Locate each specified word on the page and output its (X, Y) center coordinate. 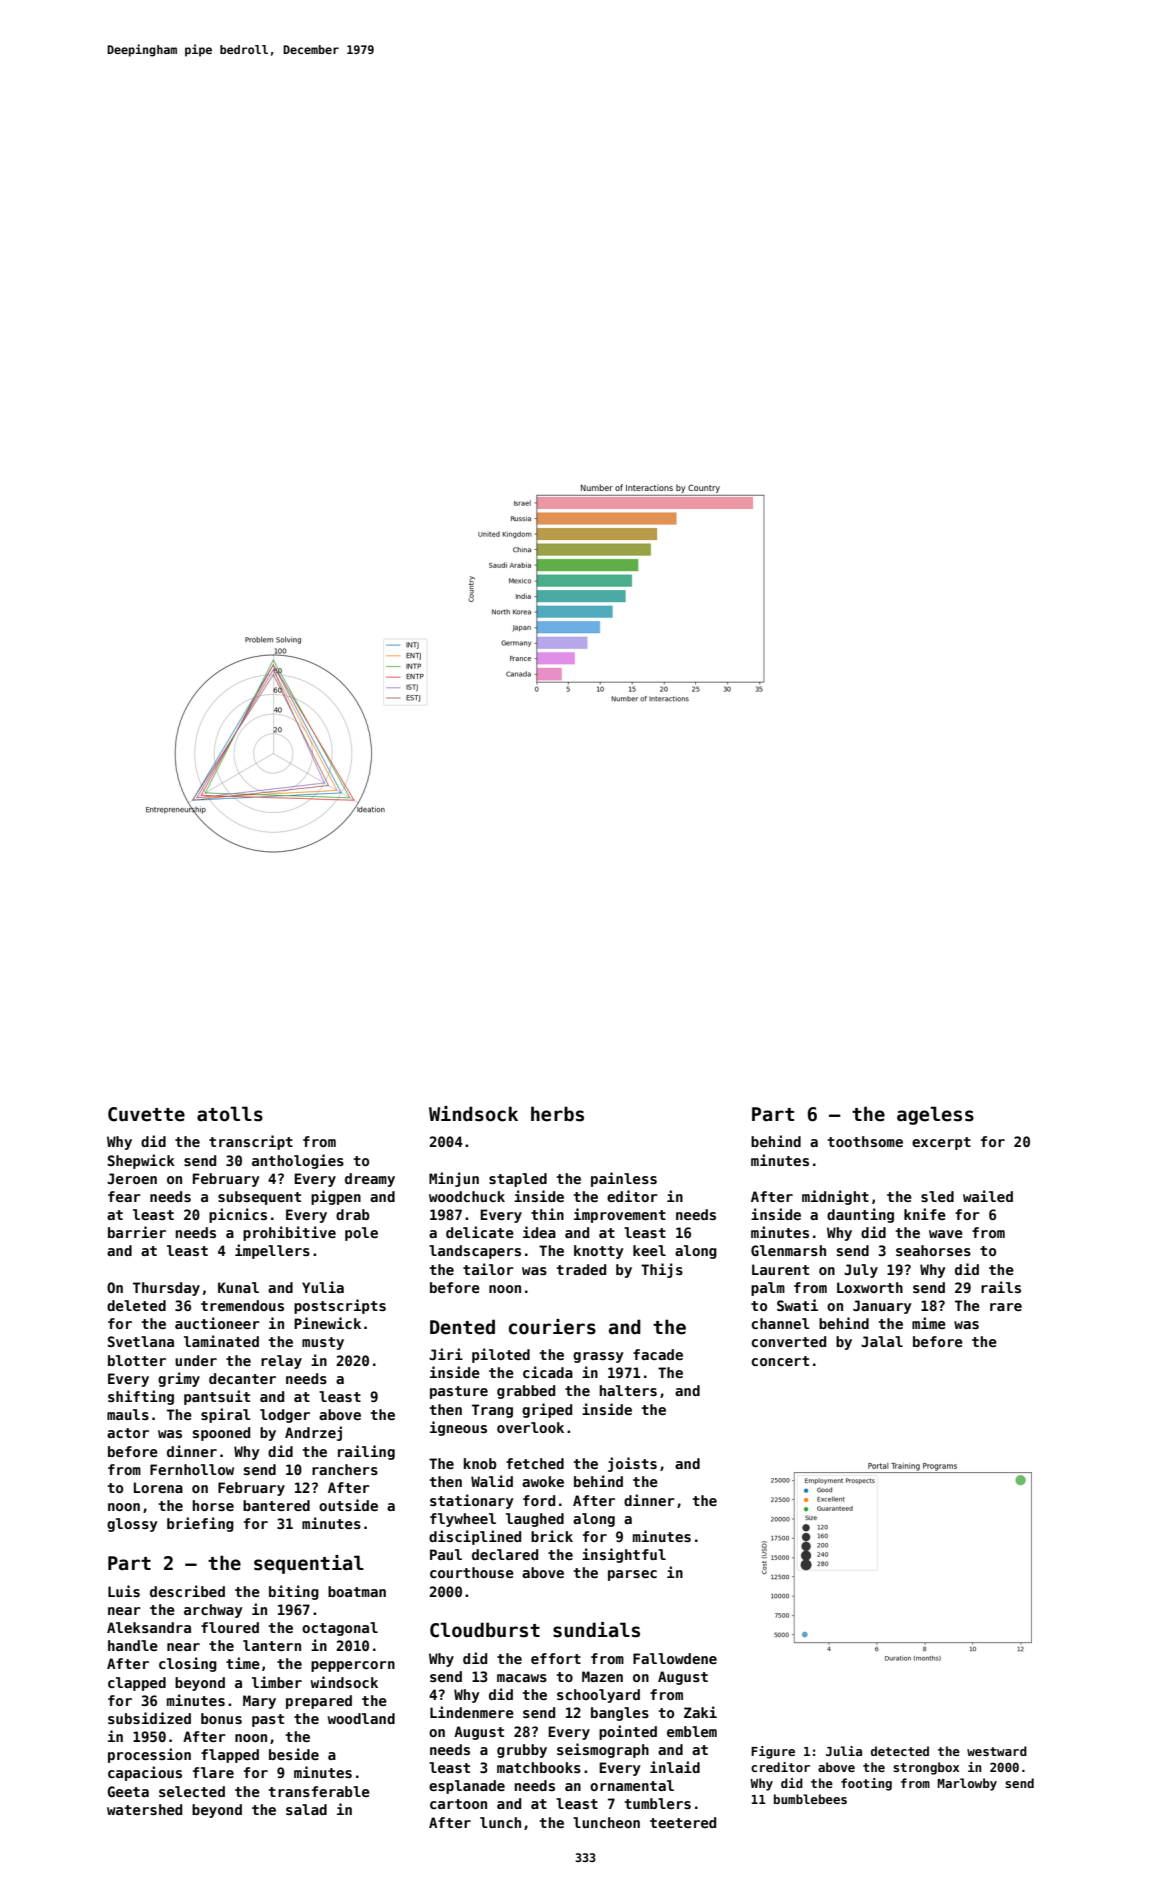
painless (624, 1179)
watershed (144, 1809)
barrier (137, 1232)
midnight (835, 1197)
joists (632, 1464)
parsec (632, 1575)
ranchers (345, 1469)
